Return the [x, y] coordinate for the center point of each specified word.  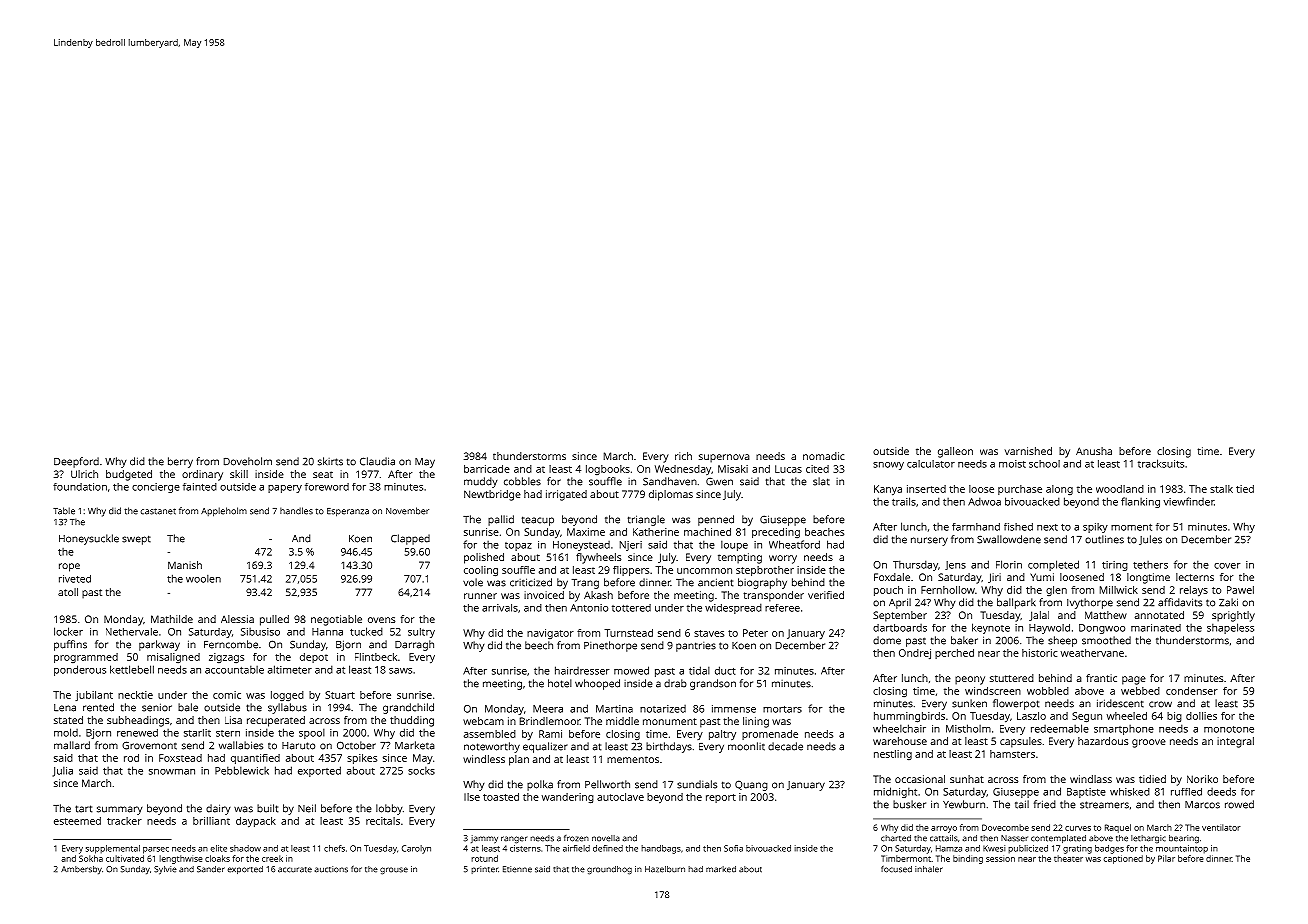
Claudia [377, 461]
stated [68, 720]
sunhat [967, 779]
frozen [576, 838]
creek [272, 858]
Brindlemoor [550, 721]
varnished [1028, 451]
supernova [724, 458]
